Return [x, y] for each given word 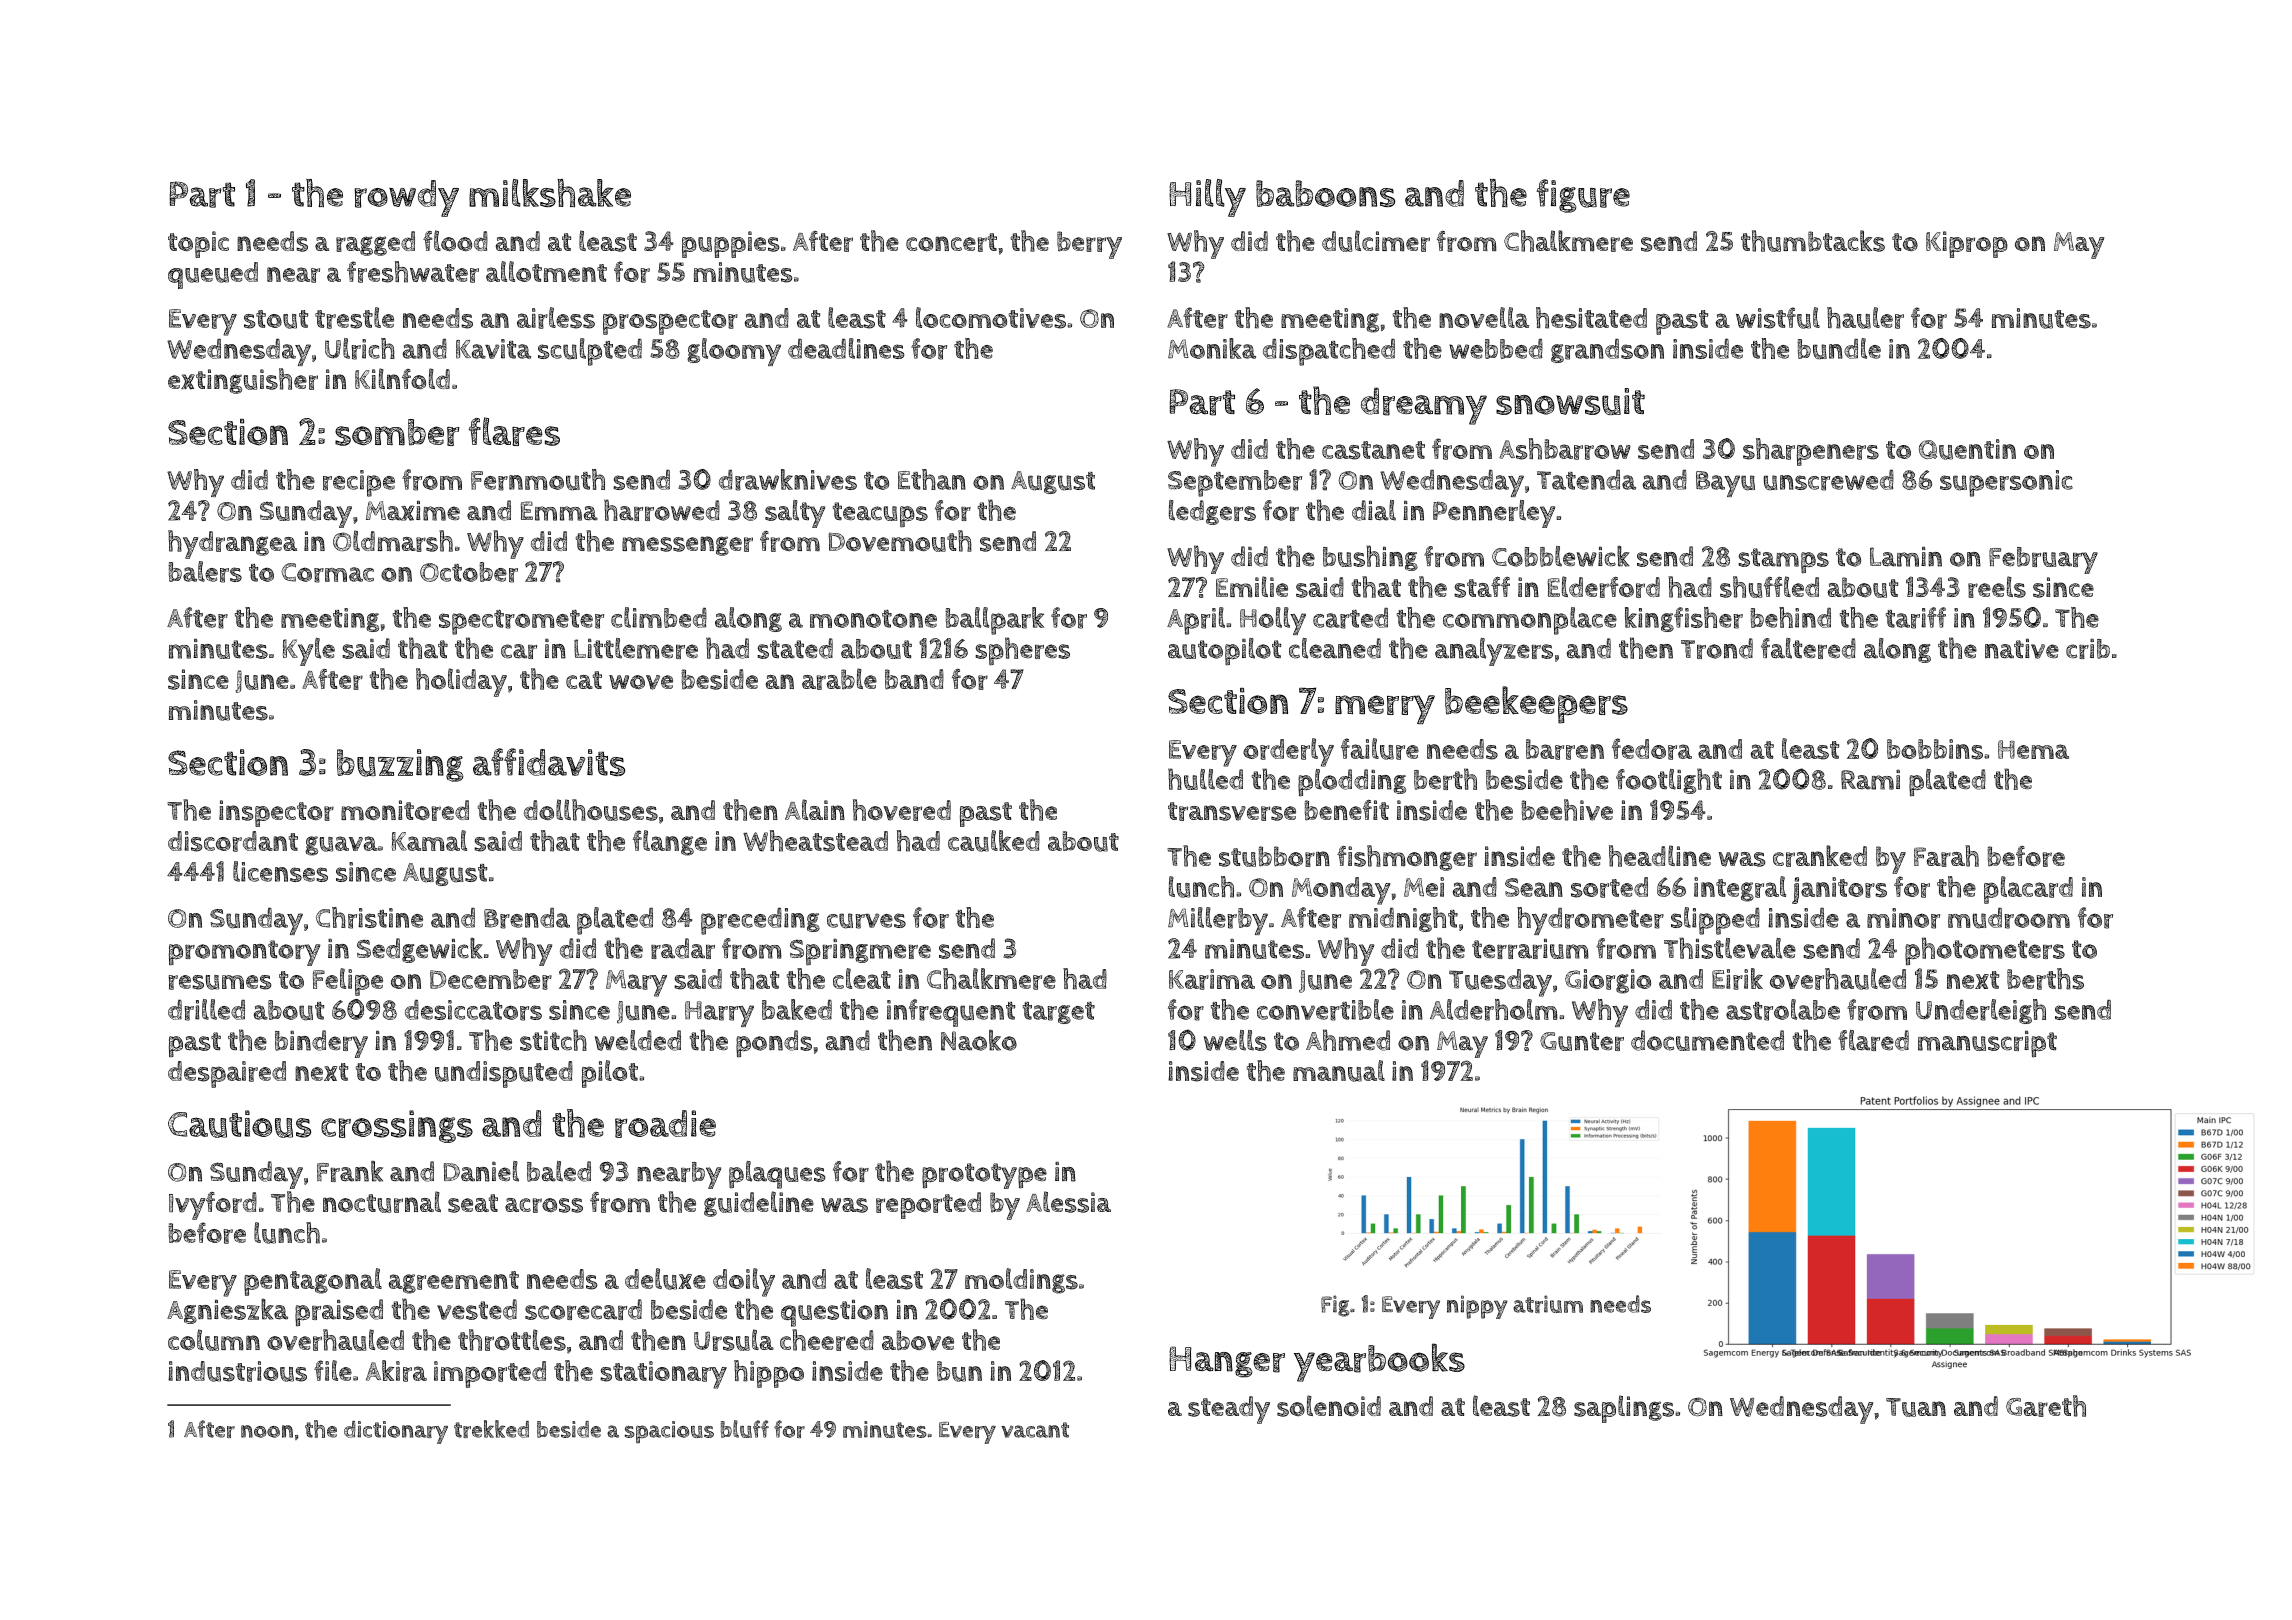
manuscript [1987, 1043]
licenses [280, 871]
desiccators [473, 1010]
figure [1583, 196]
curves [866, 921]
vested [477, 1309]
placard [2028, 890]
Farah [1946, 856]
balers [205, 572]
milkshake [550, 193]
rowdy [406, 198]
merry [1385, 710]
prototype [984, 1176]
